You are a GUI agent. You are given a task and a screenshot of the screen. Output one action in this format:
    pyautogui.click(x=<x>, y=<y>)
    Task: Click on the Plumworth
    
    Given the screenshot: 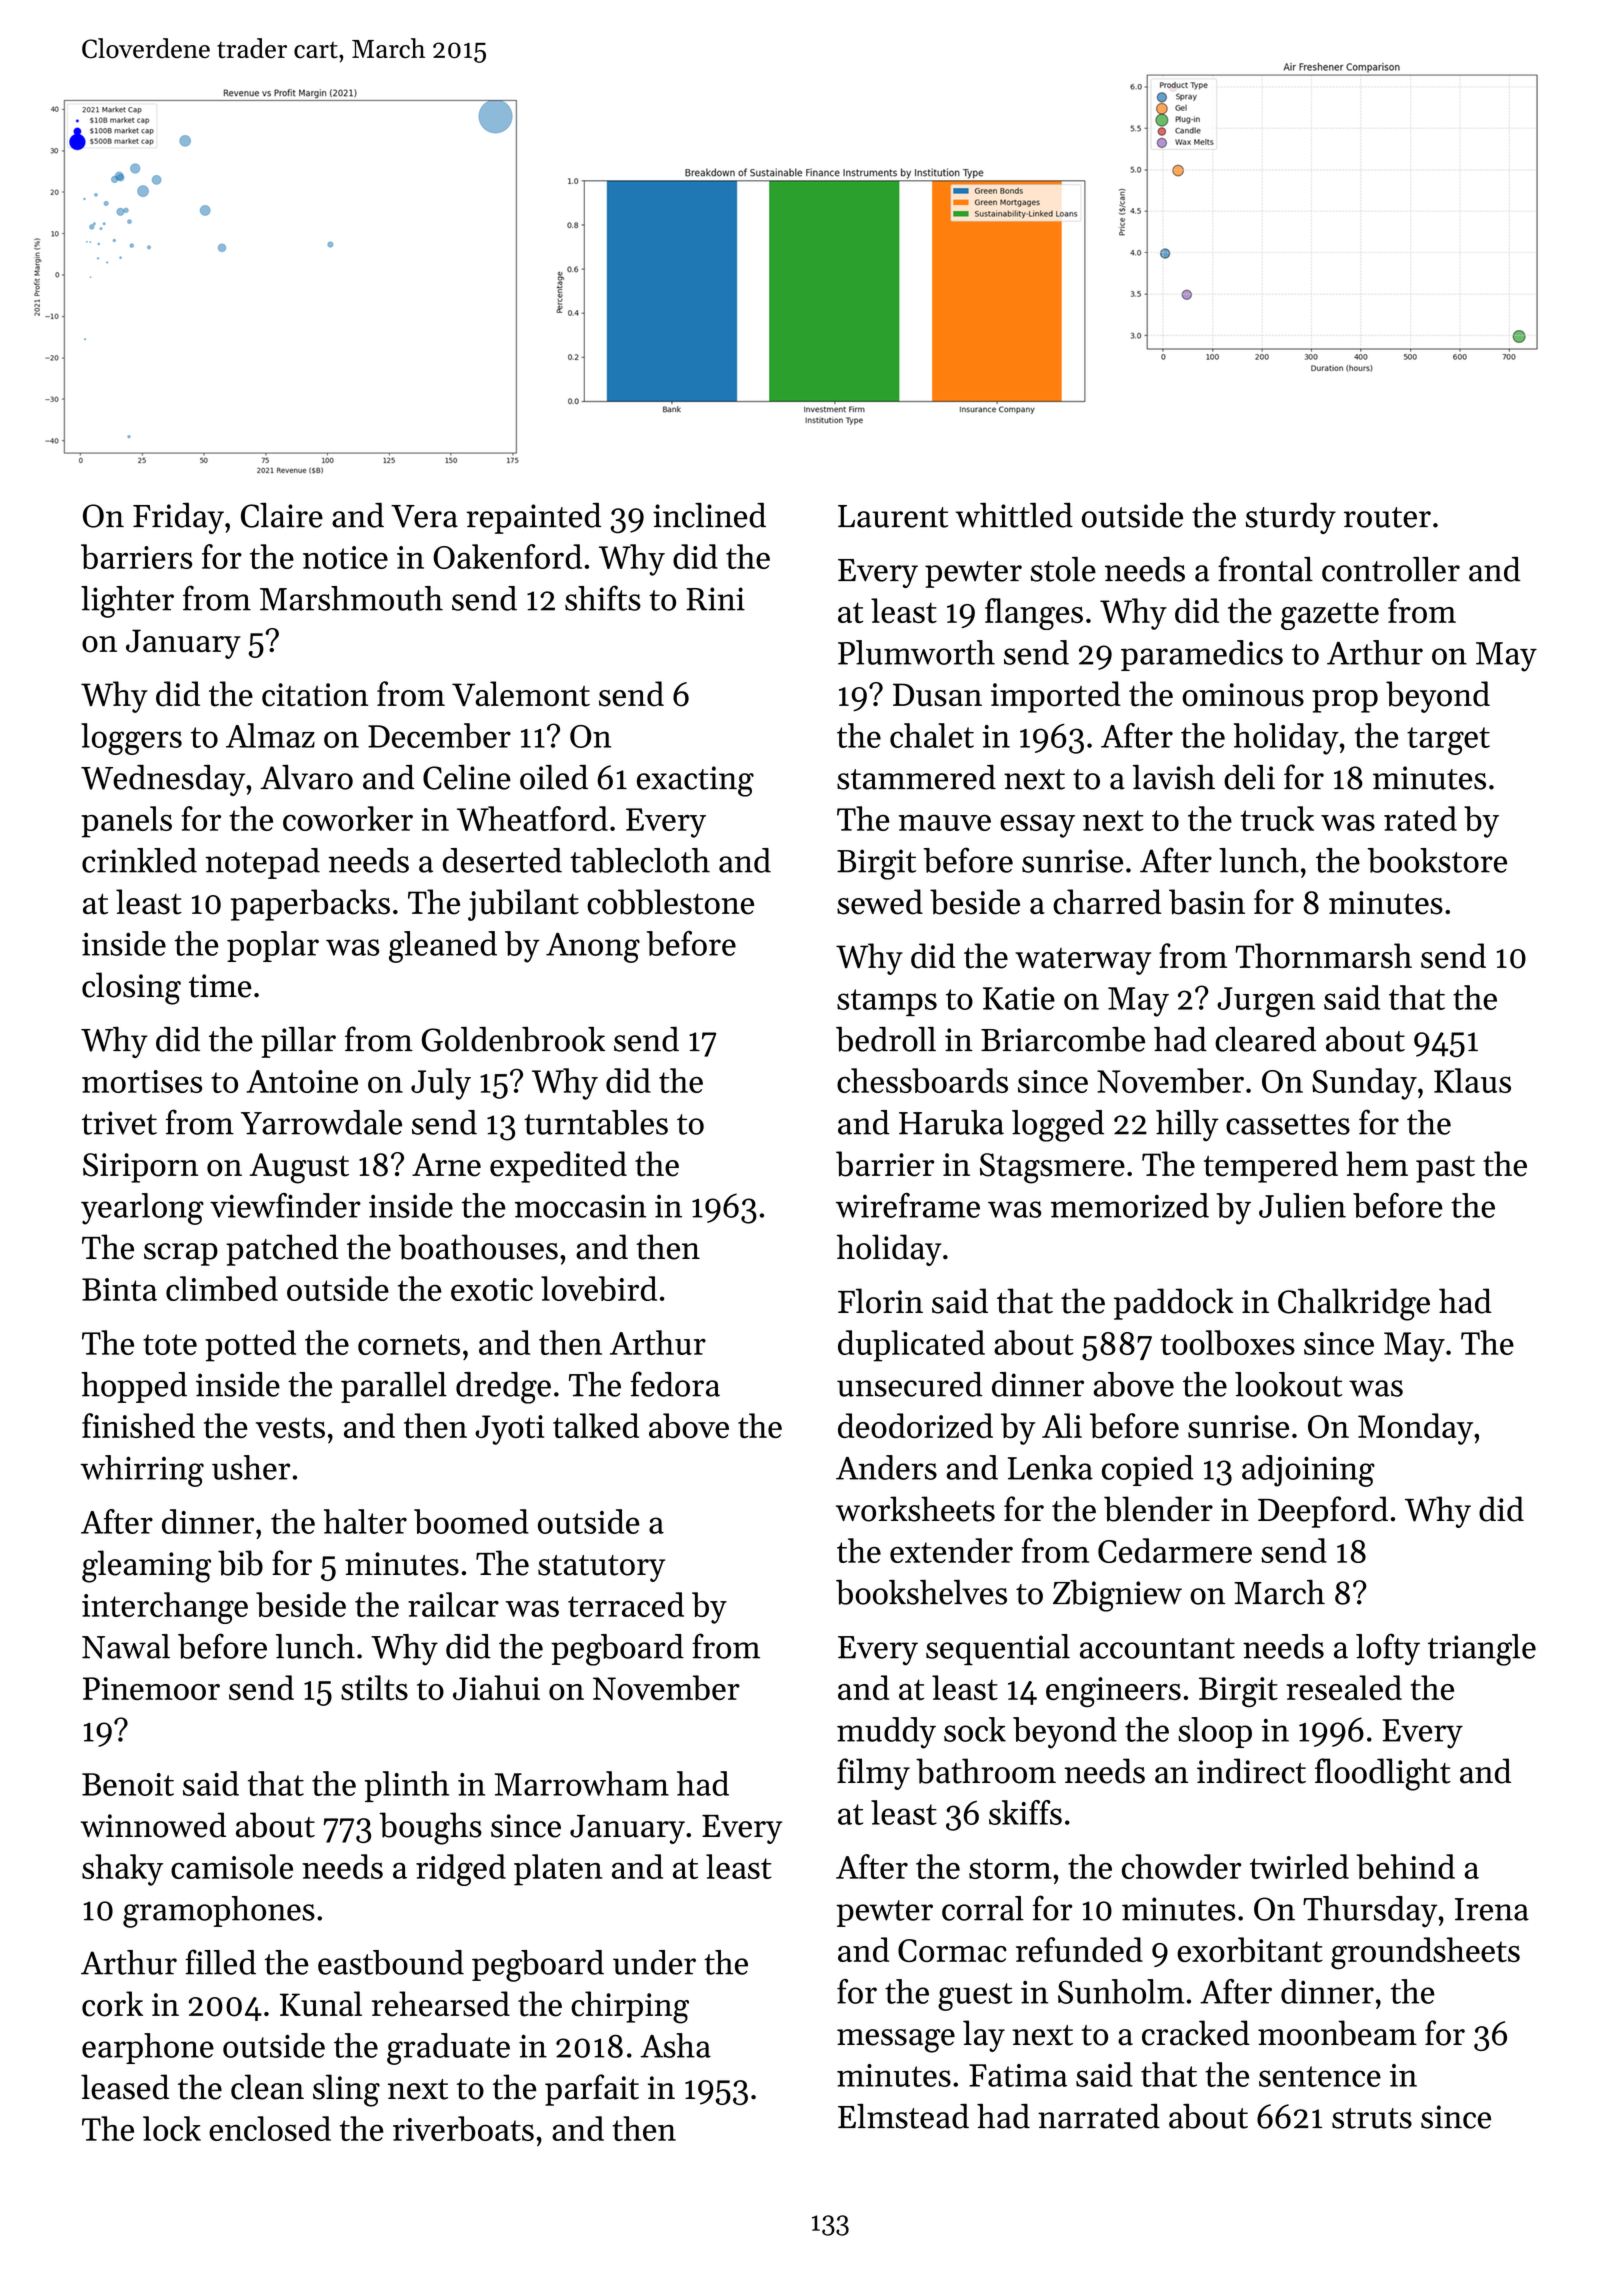 What is the action you would take?
    pyautogui.click(x=916, y=652)
